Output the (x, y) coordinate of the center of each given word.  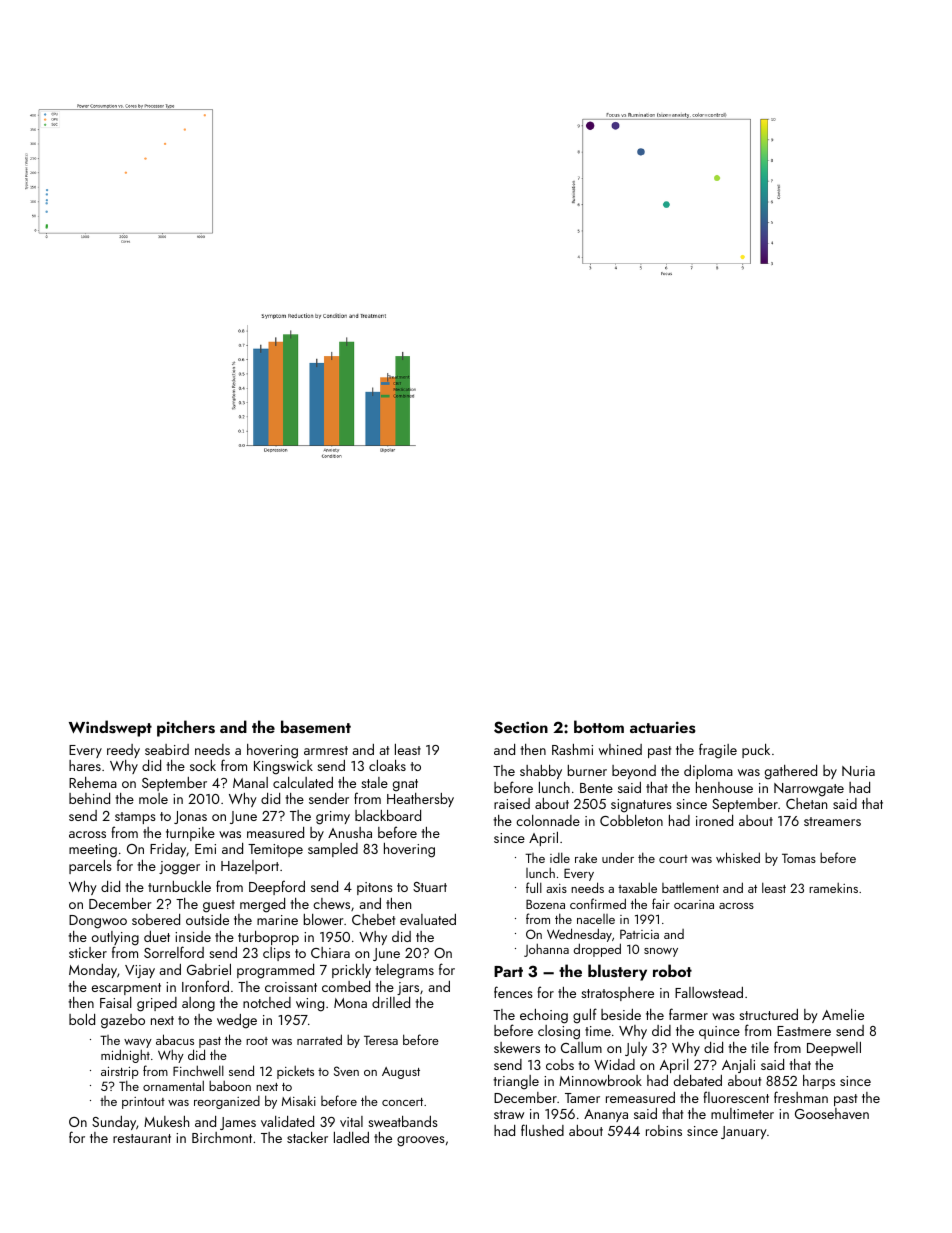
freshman (801, 1097)
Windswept (110, 728)
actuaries (663, 727)
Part (508, 971)
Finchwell (198, 1070)
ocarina (694, 904)
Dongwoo (98, 922)
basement (316, 727)
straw (509, 1114)
